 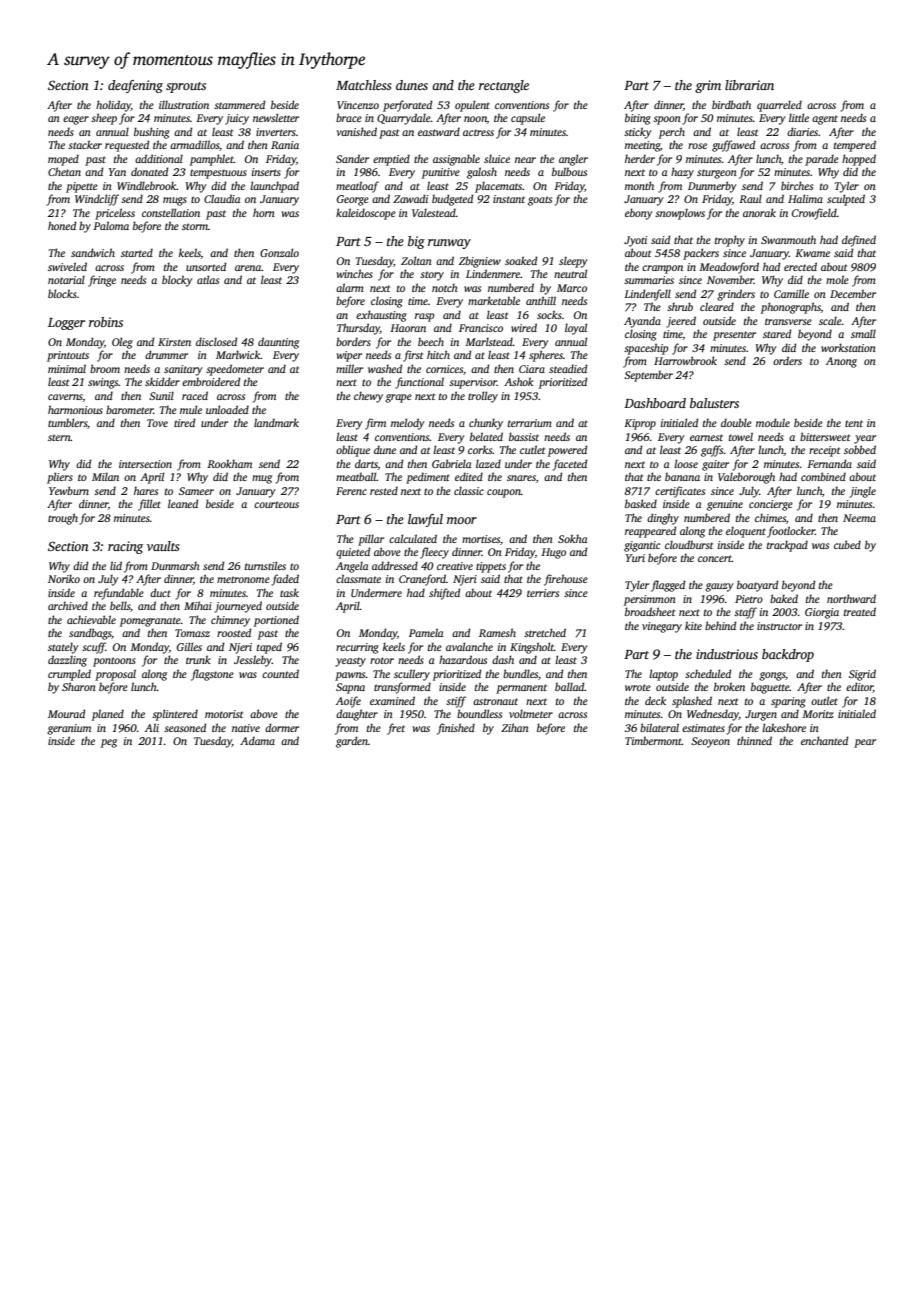 What do you see at coordinates (357, 715) in the screenshot?
I see `daughter` at bounding box center [357, 715].
